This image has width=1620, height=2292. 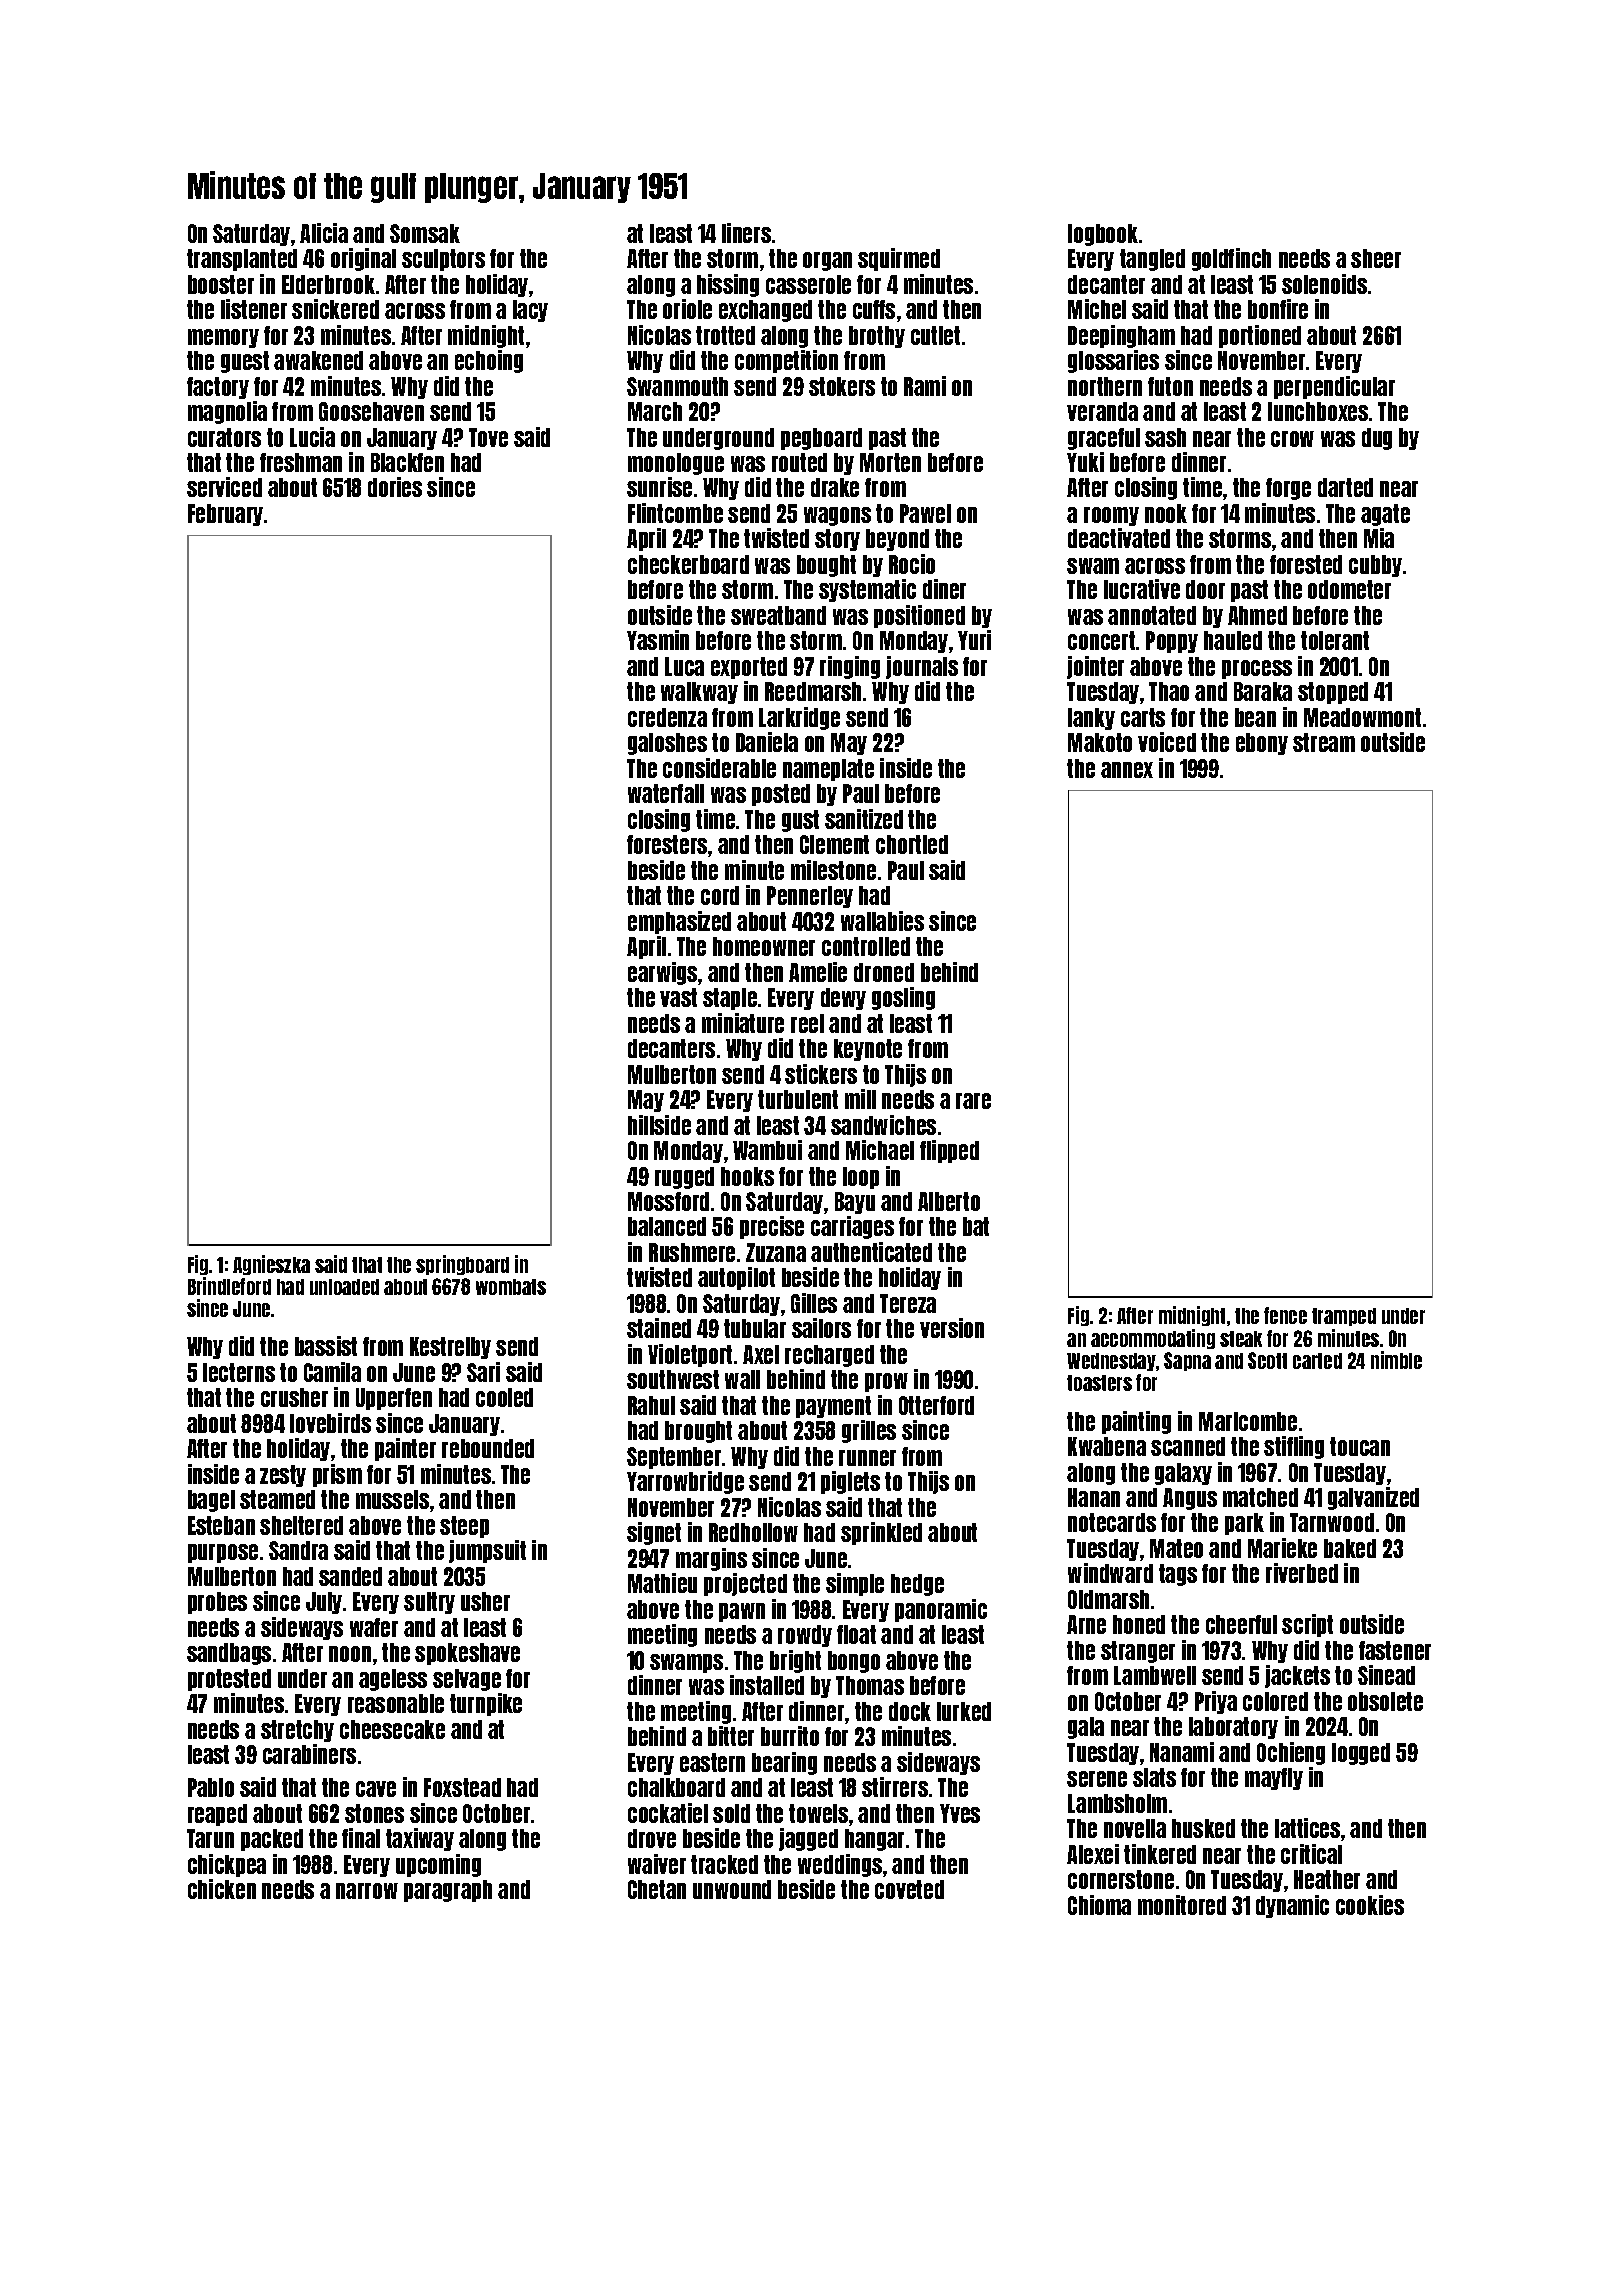 What do you see at coordinates (1307, 1828) in the image?
I see `lattices` at bounding box center [1307, 1828].
